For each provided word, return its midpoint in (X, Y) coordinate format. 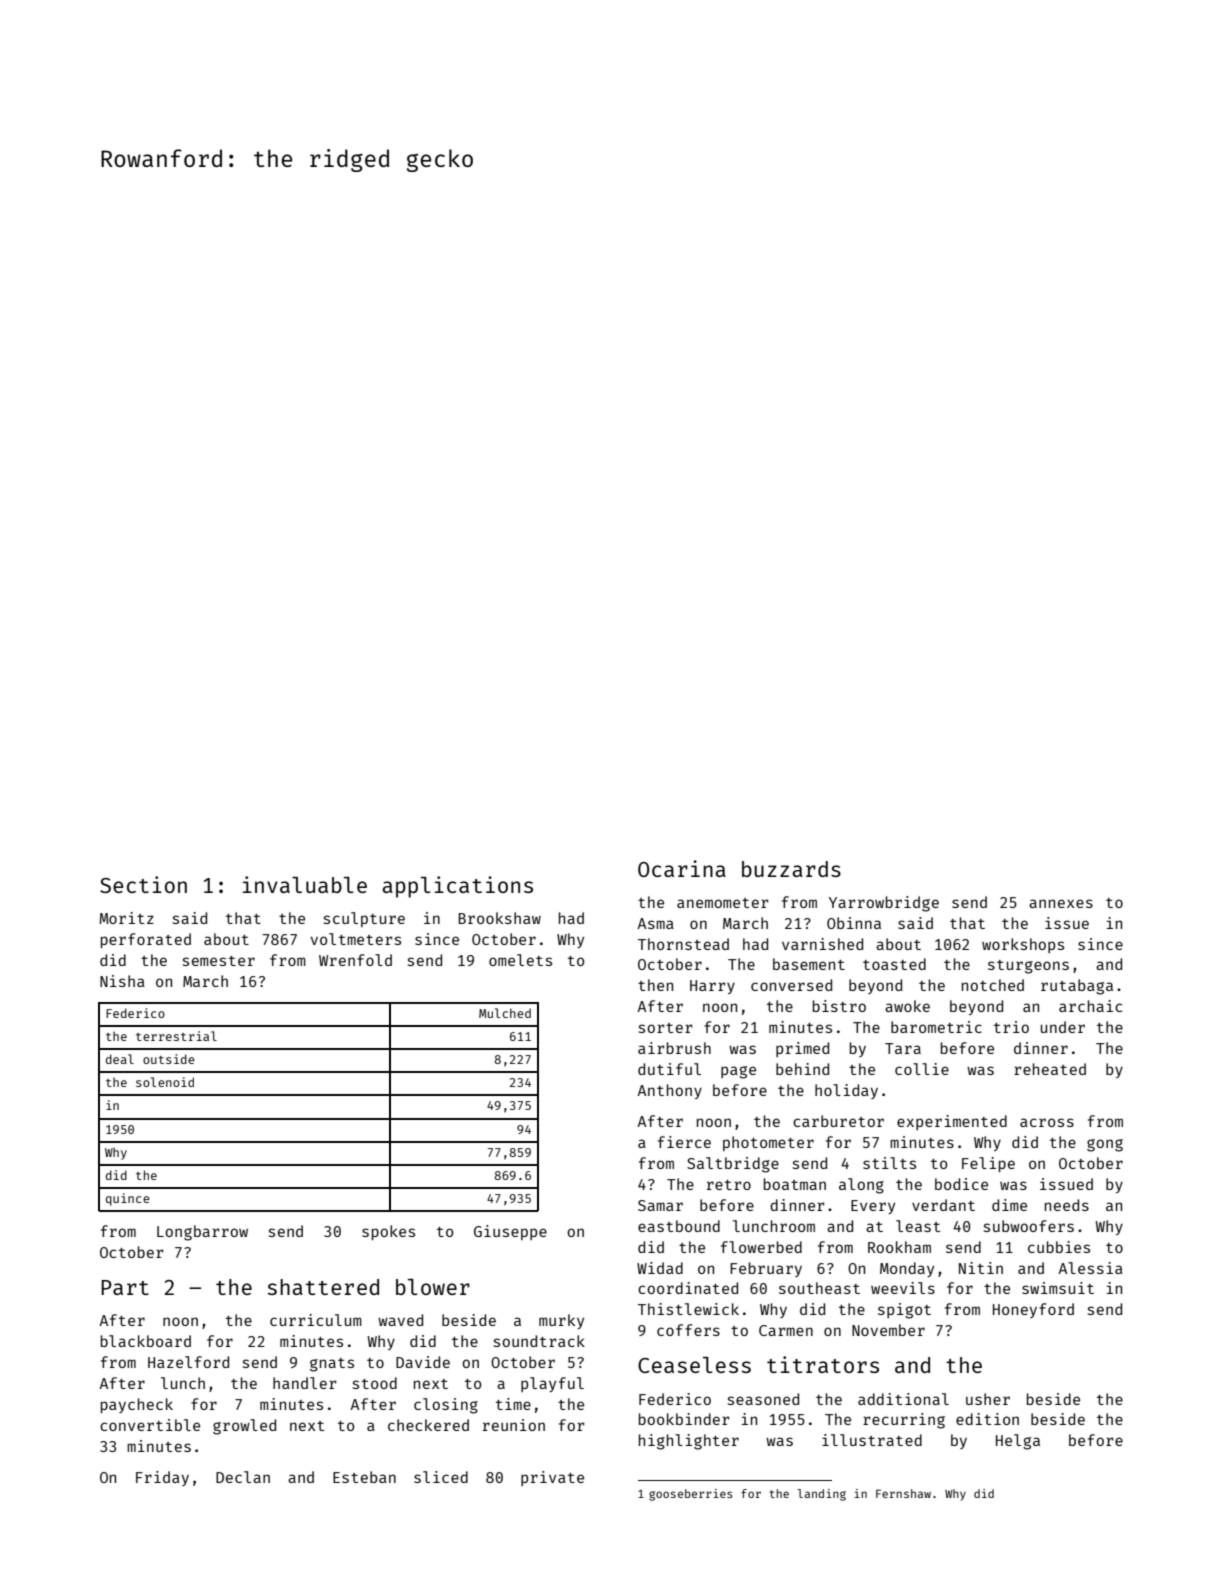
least (918, 1226)
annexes (1061, 903)
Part (125, 1287)
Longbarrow (202, 1233)
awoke (907, 1006)
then (655, 985)
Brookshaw (499, 918)
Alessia (1090, 1268)
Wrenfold (355, 960)
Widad (660, 1268)
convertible (150, 1425)
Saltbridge (733, 1165)
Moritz (126, 918)
